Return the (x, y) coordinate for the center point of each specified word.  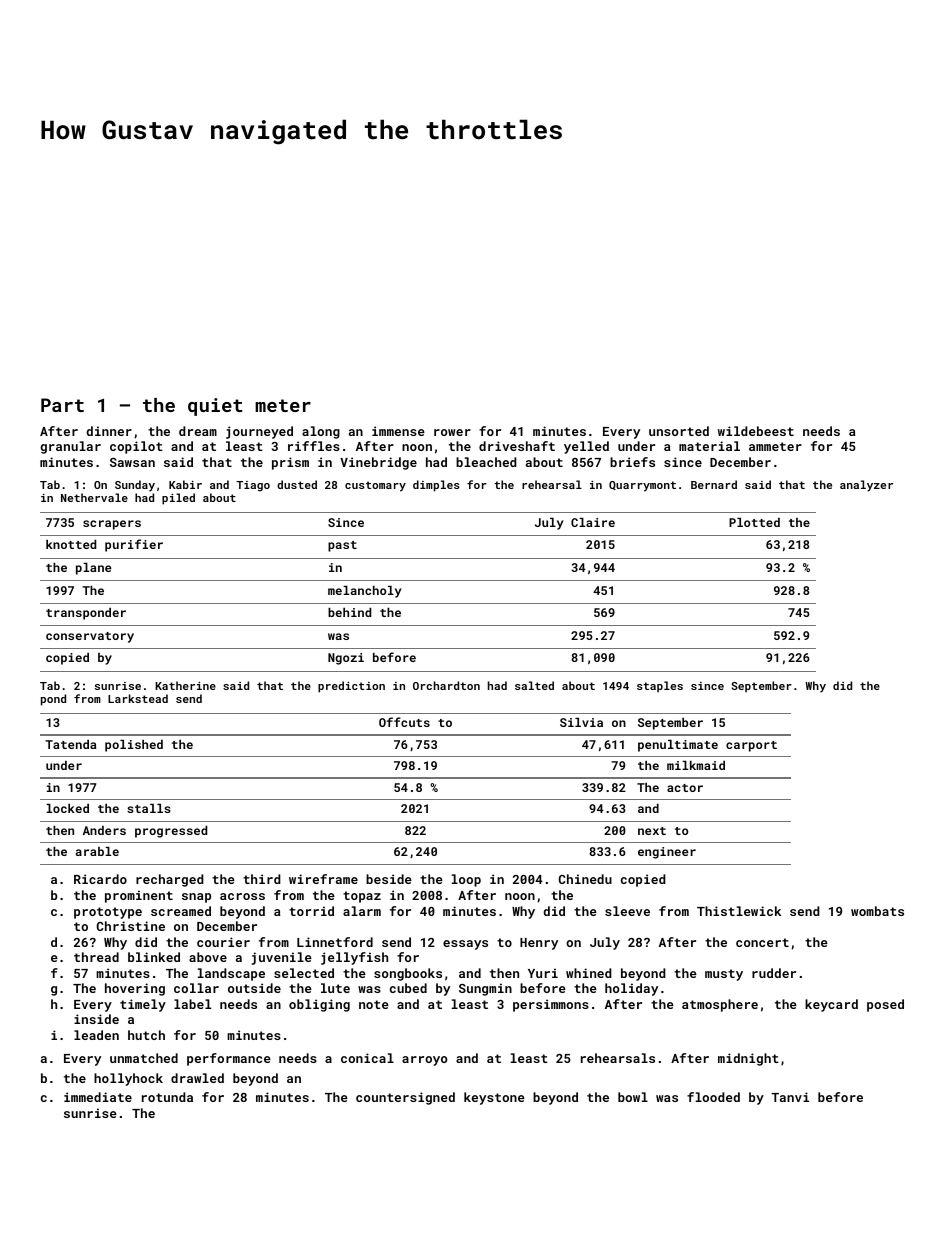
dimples (436, 486)
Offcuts (404, 722)
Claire (593, 522)
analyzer (866, 486)
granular (70, 447)
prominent (139, 896)
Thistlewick (739, 911)
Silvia (581, 722)
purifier (134, 545)
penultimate (678, 746)
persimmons (551, 1005)
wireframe (323, 879)
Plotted (754, 522)
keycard (831, 1005)
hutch (146, 1035)
